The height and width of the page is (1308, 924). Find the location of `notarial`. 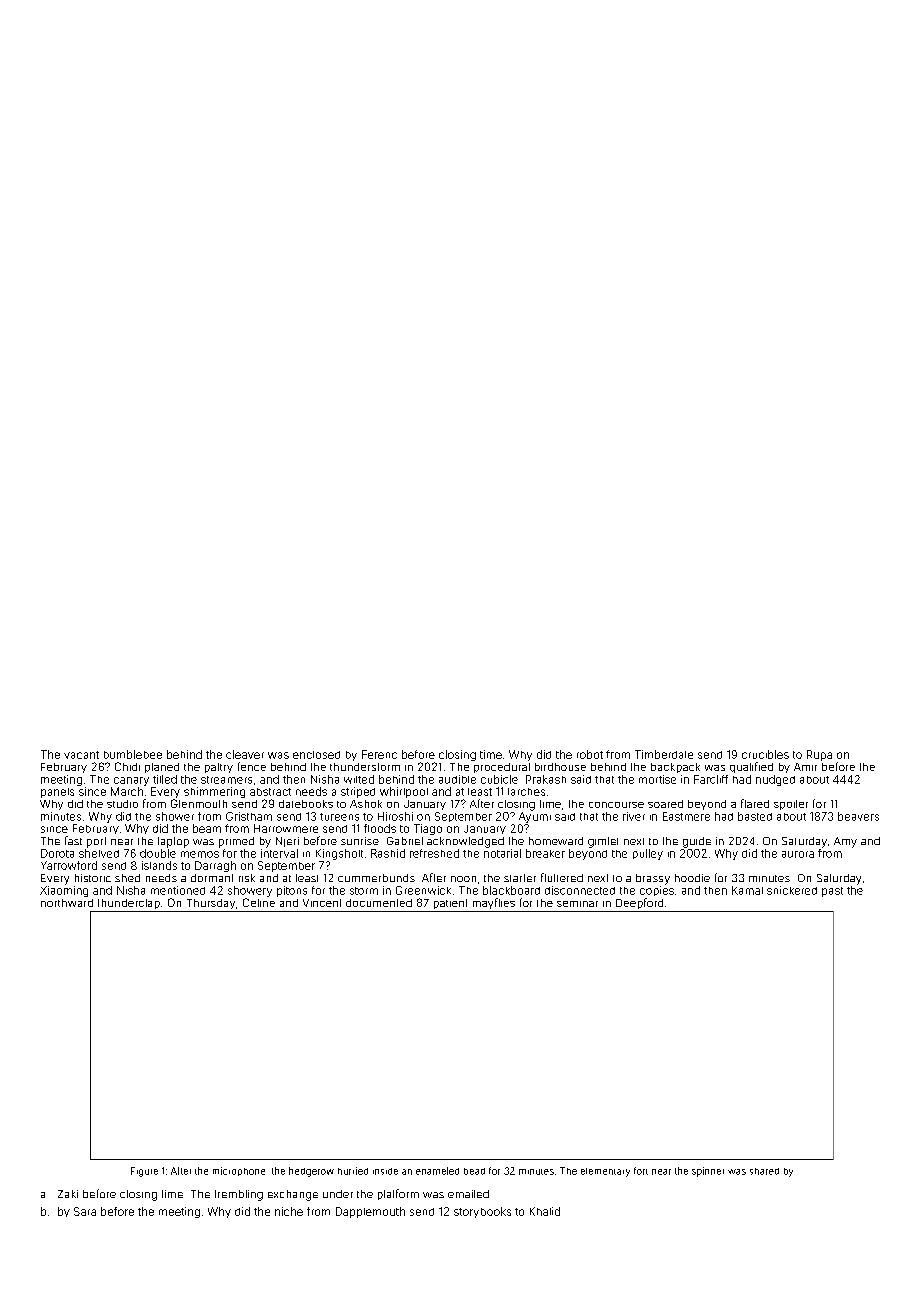

notarial is located at coordinates (502, 853).
